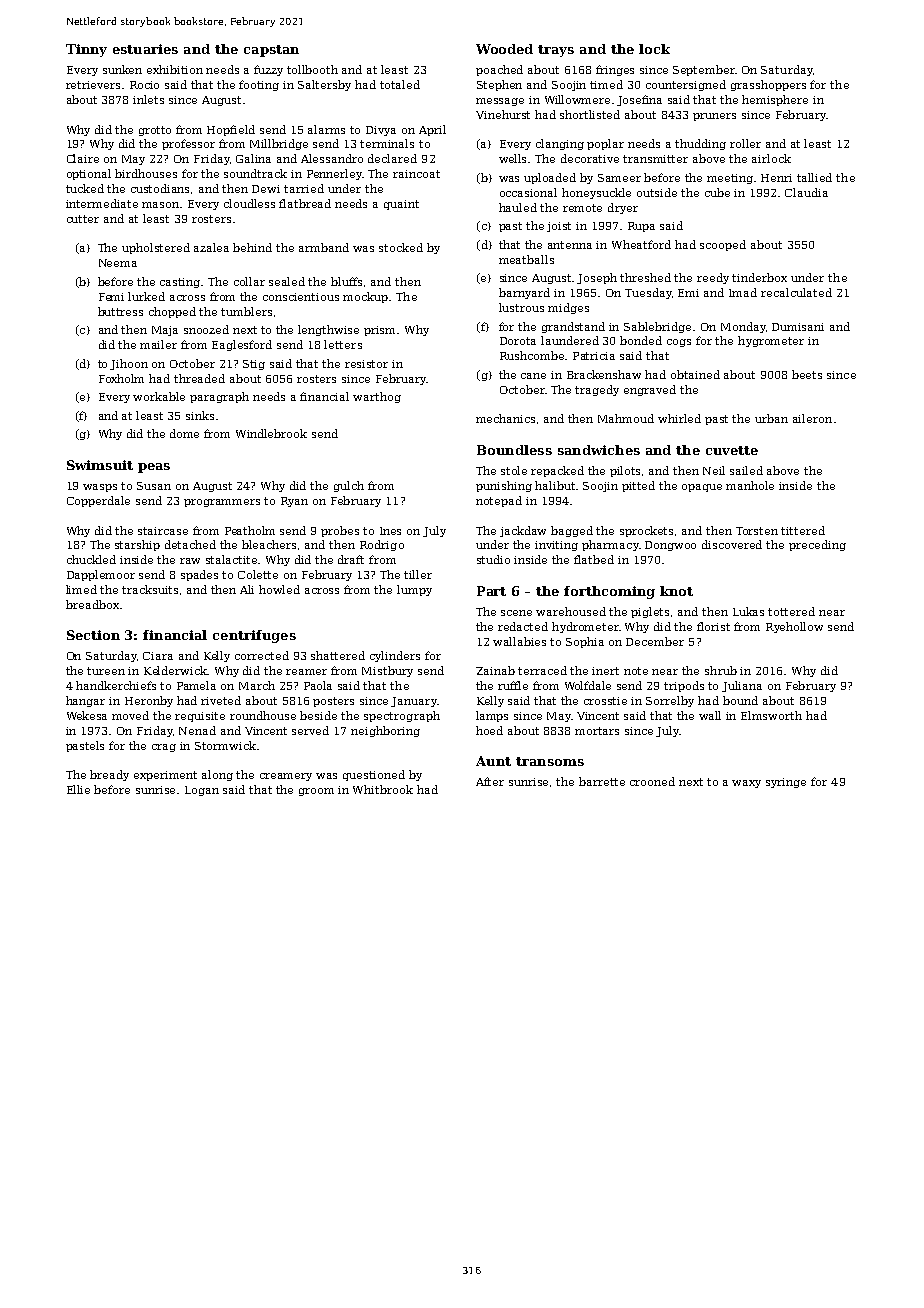  What do you see at coordinates (812, 418) in the screenshot?
I see `aileron` at bounding box center [812, 418].
